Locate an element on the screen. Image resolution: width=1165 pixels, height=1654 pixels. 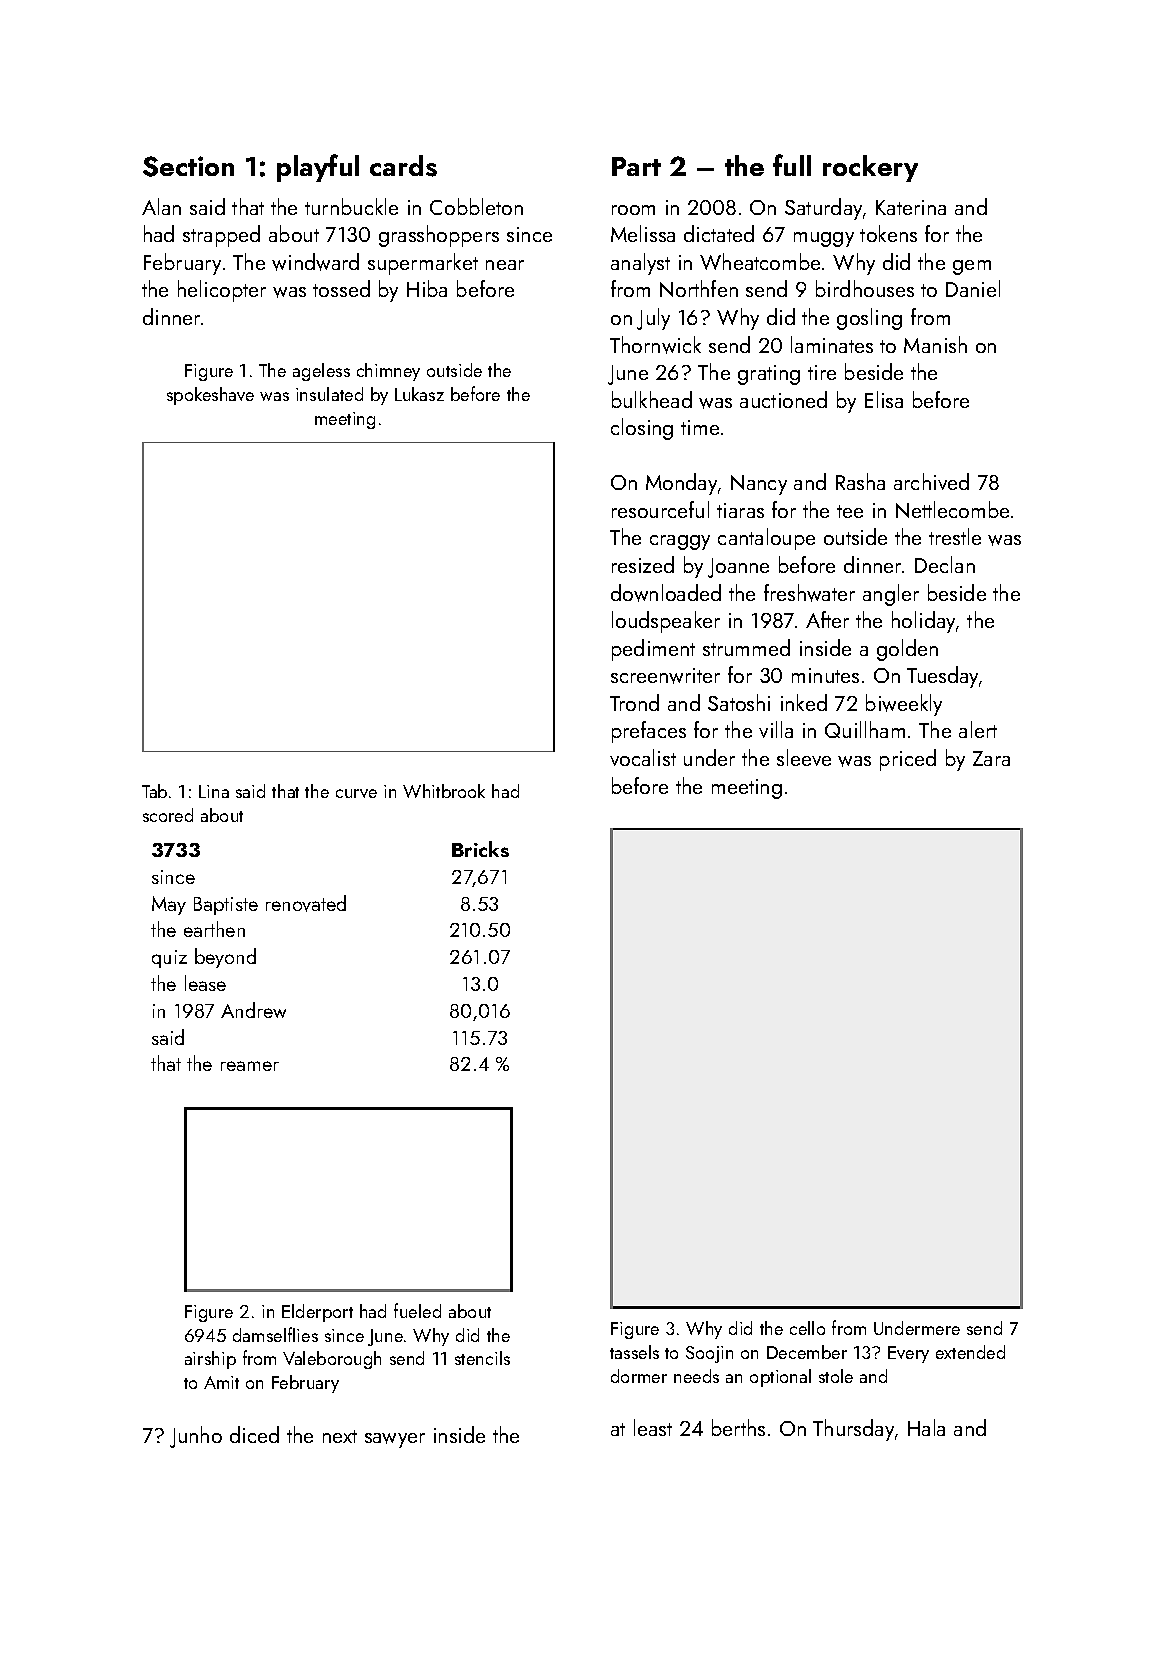
Junho is located at coordinates (196, 1437).
